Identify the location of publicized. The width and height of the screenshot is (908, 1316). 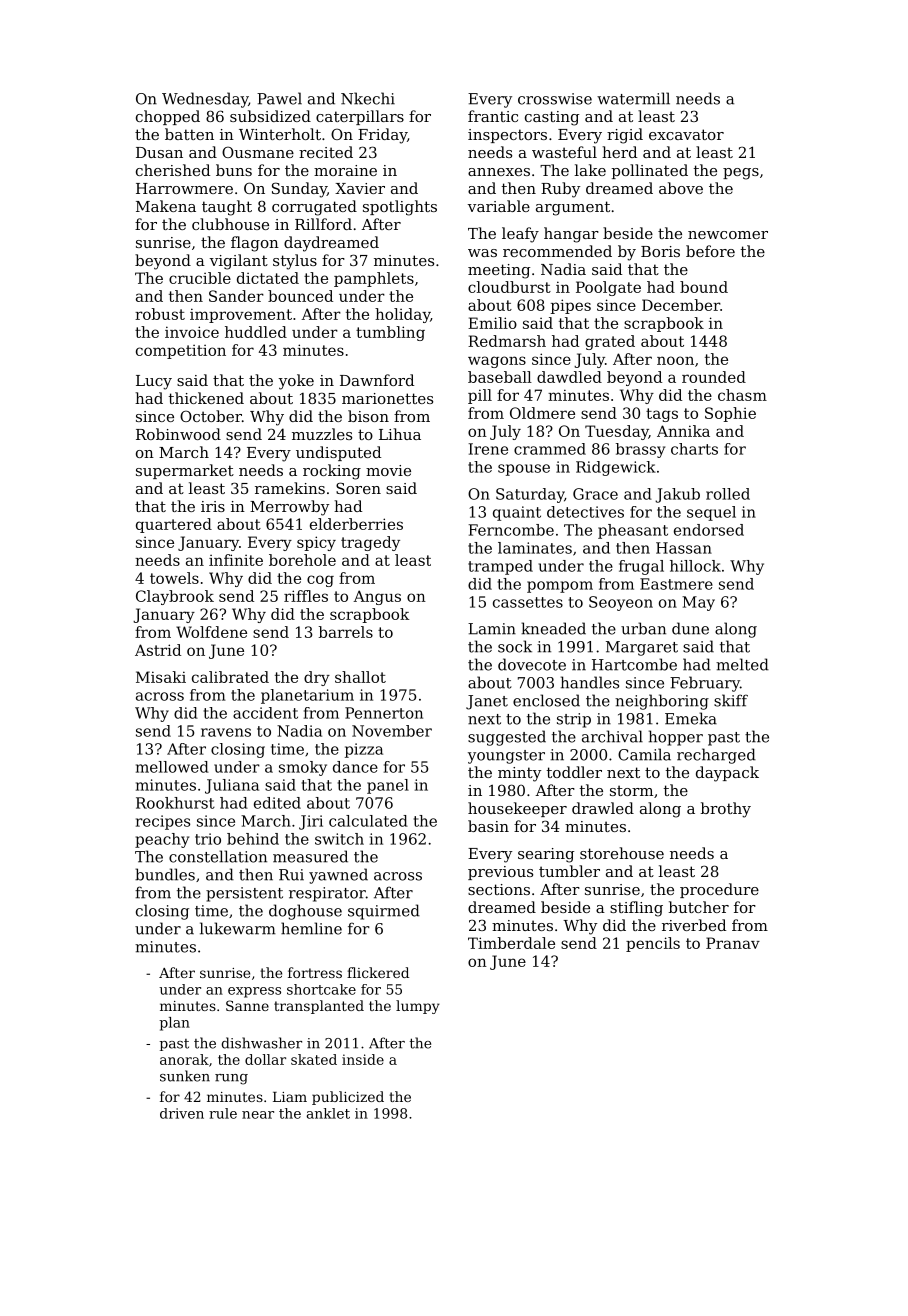
(348, 1098).
